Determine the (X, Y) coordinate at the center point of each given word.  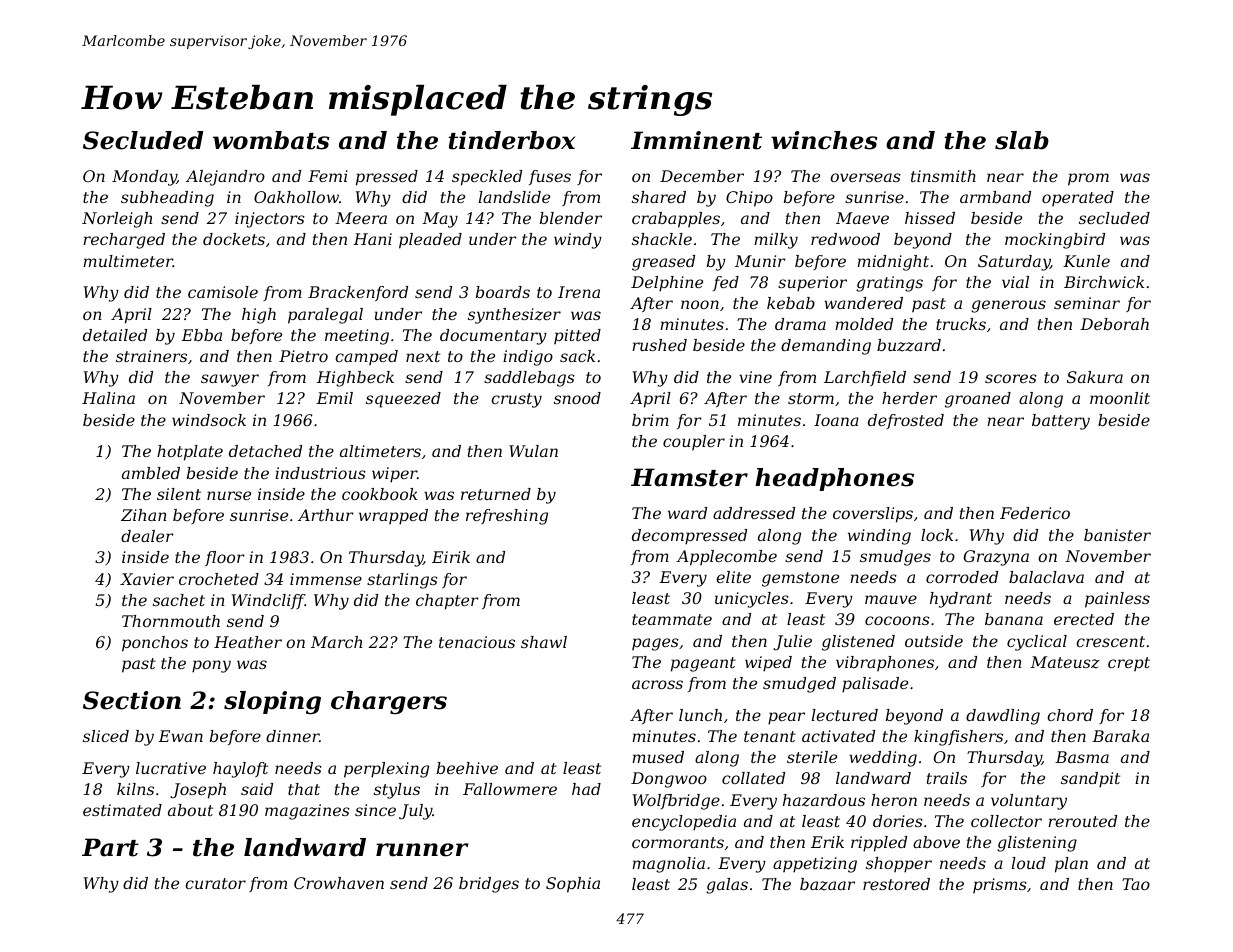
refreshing (507, 517)
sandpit (1090, 780)
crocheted (219, 579)
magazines (307, 812)
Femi (328, 176)
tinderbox (512, 140)
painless (1117, 600)
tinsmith (943, 176)
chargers (389, 702)
